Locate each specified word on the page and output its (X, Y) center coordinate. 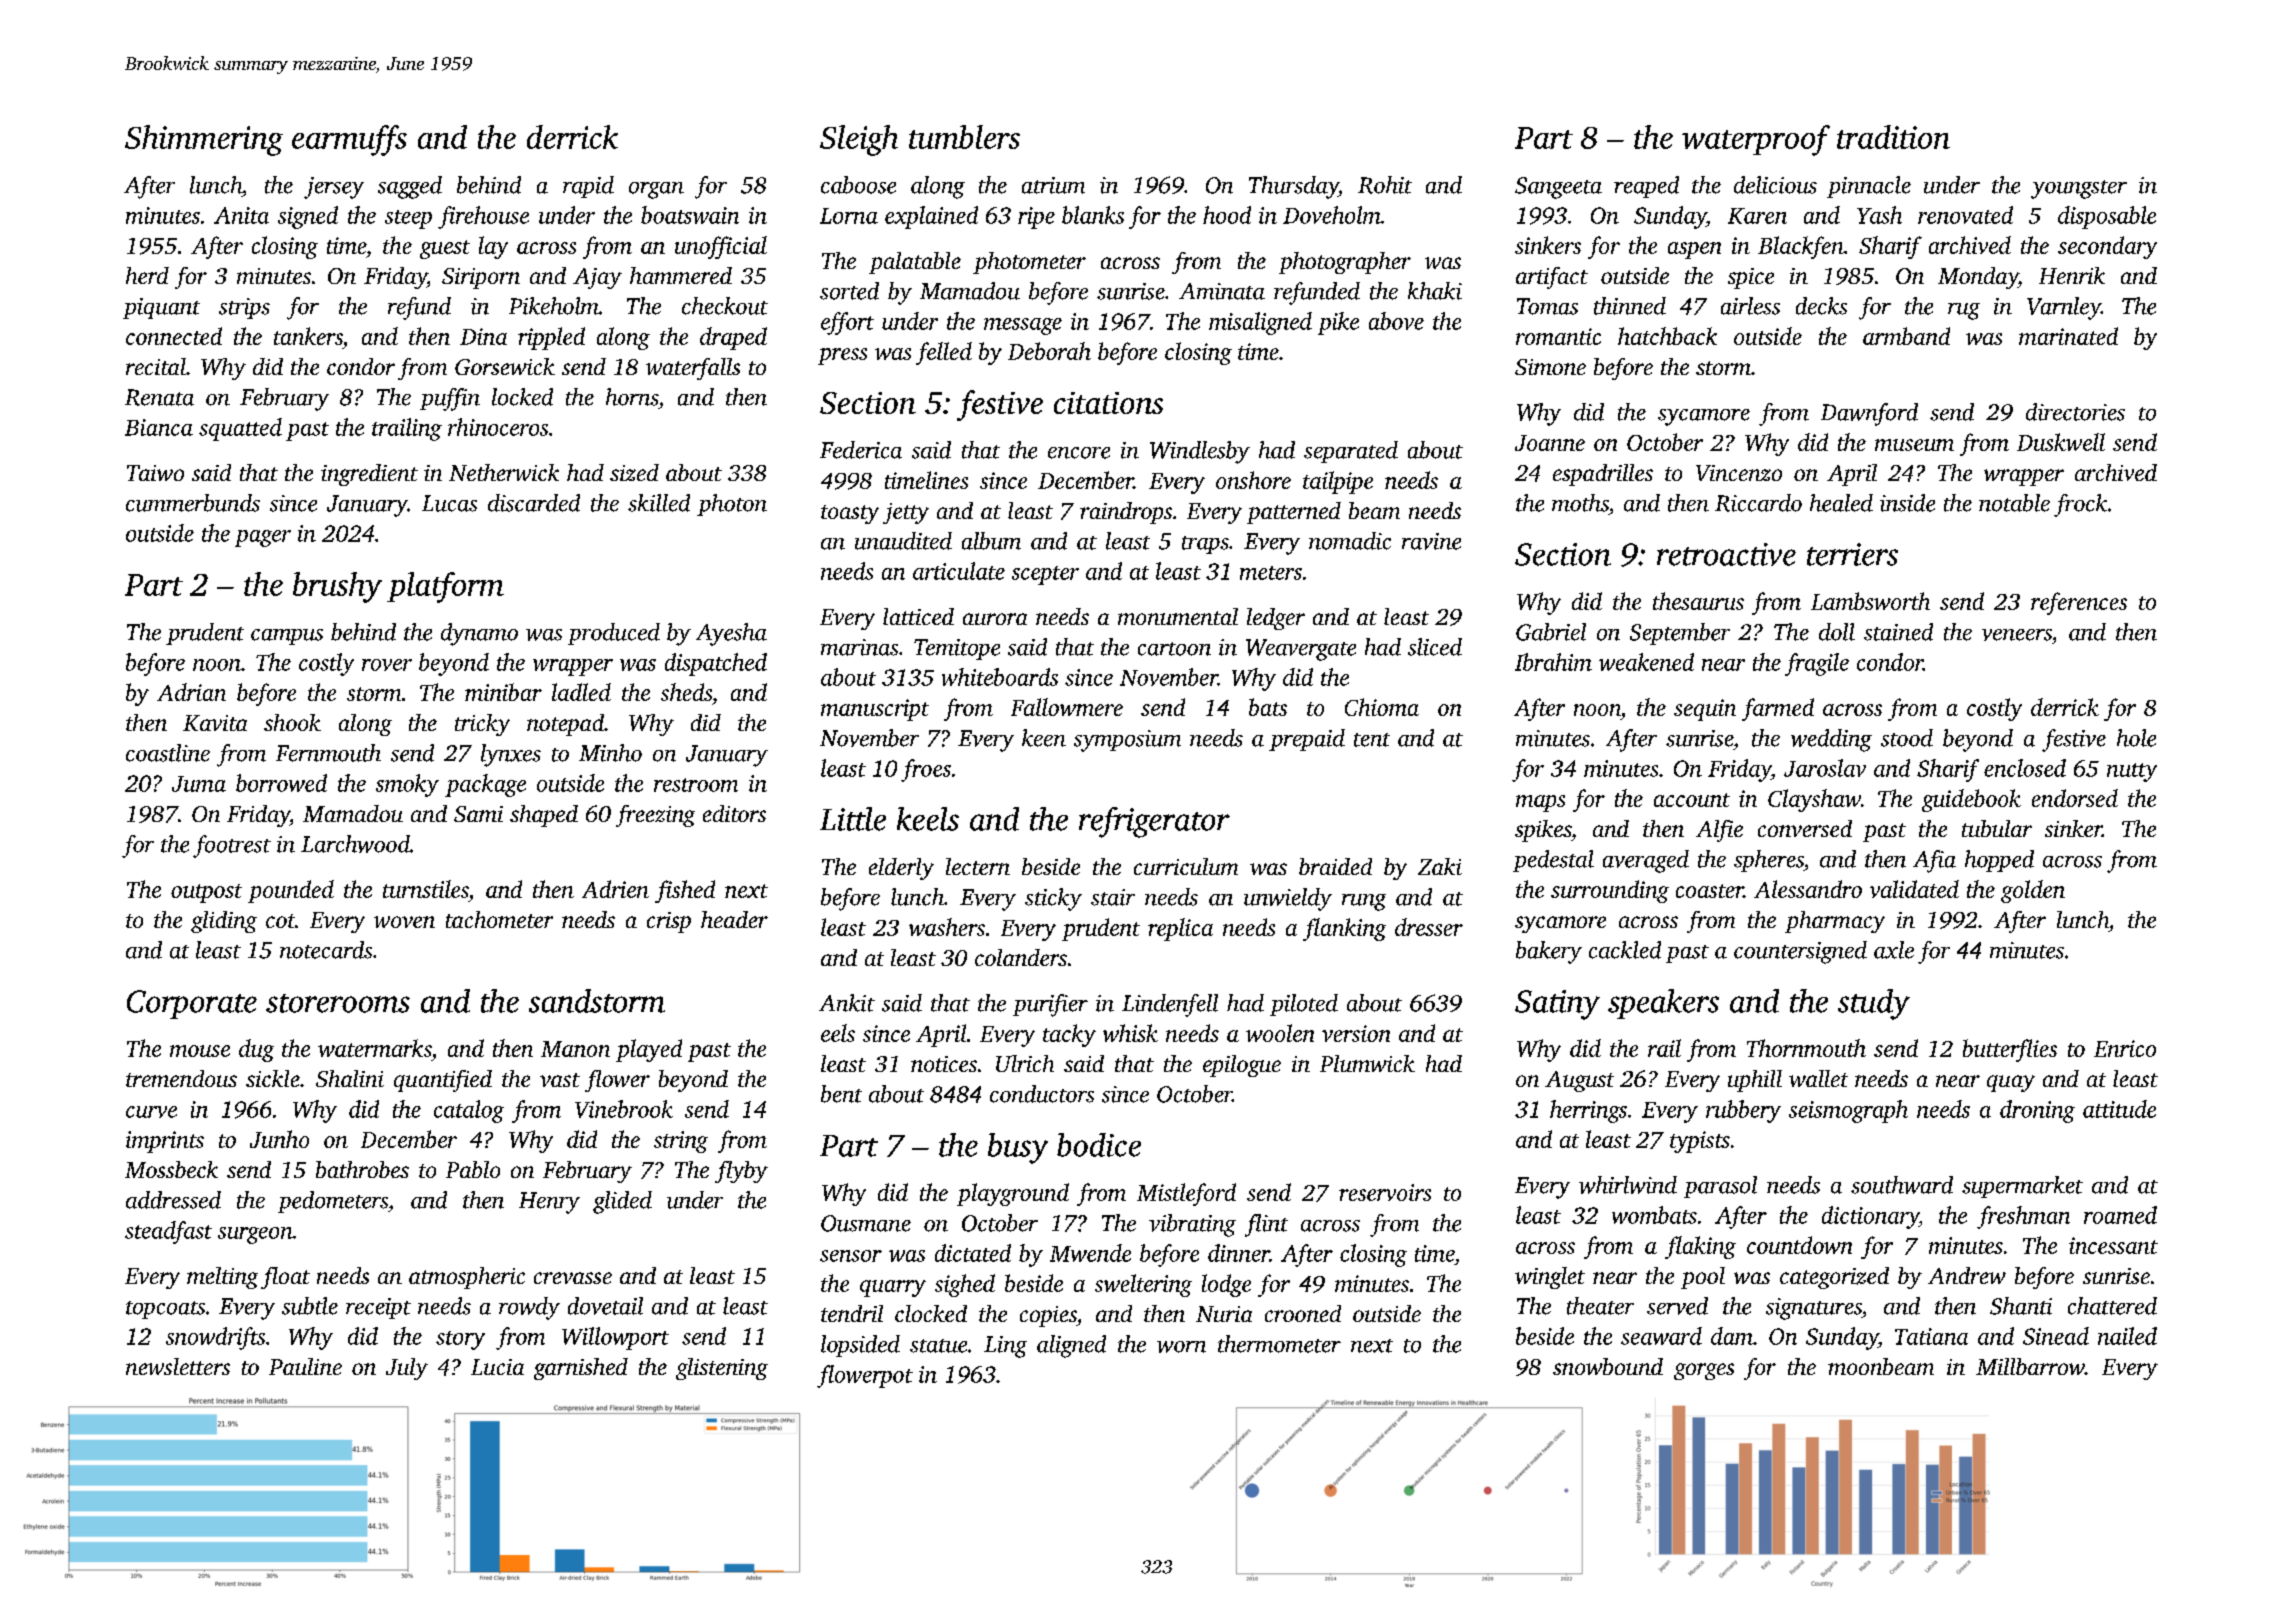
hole (2136, 738)
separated (1351, 452)
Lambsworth (1870, 601)
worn (1181, 1347)
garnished (581, 1369)
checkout (725, 306)
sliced (1435, 647)
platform (445, 587)
